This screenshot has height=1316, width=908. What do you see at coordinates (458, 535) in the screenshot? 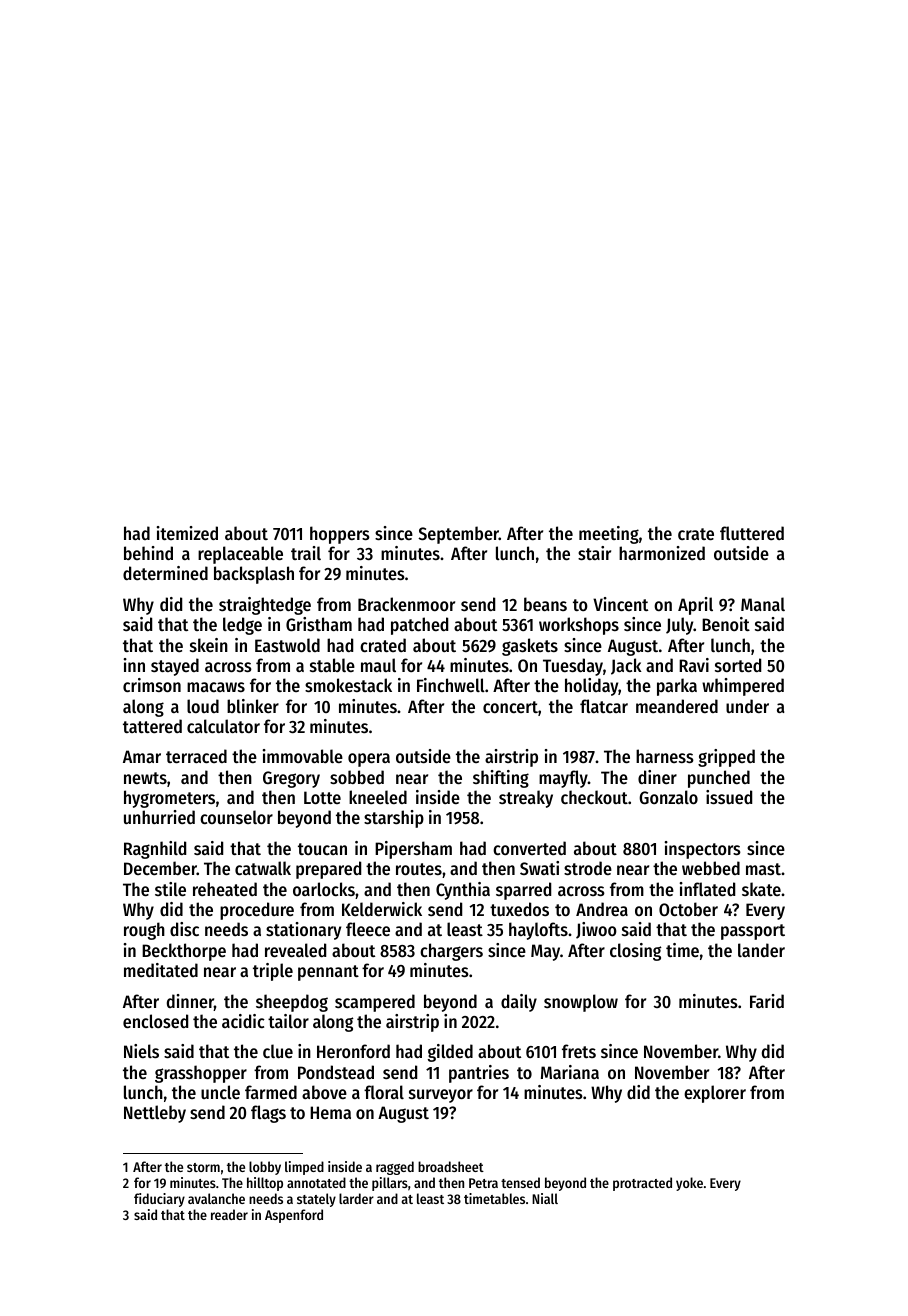
I see `September` at bounding box center [458, 535].
